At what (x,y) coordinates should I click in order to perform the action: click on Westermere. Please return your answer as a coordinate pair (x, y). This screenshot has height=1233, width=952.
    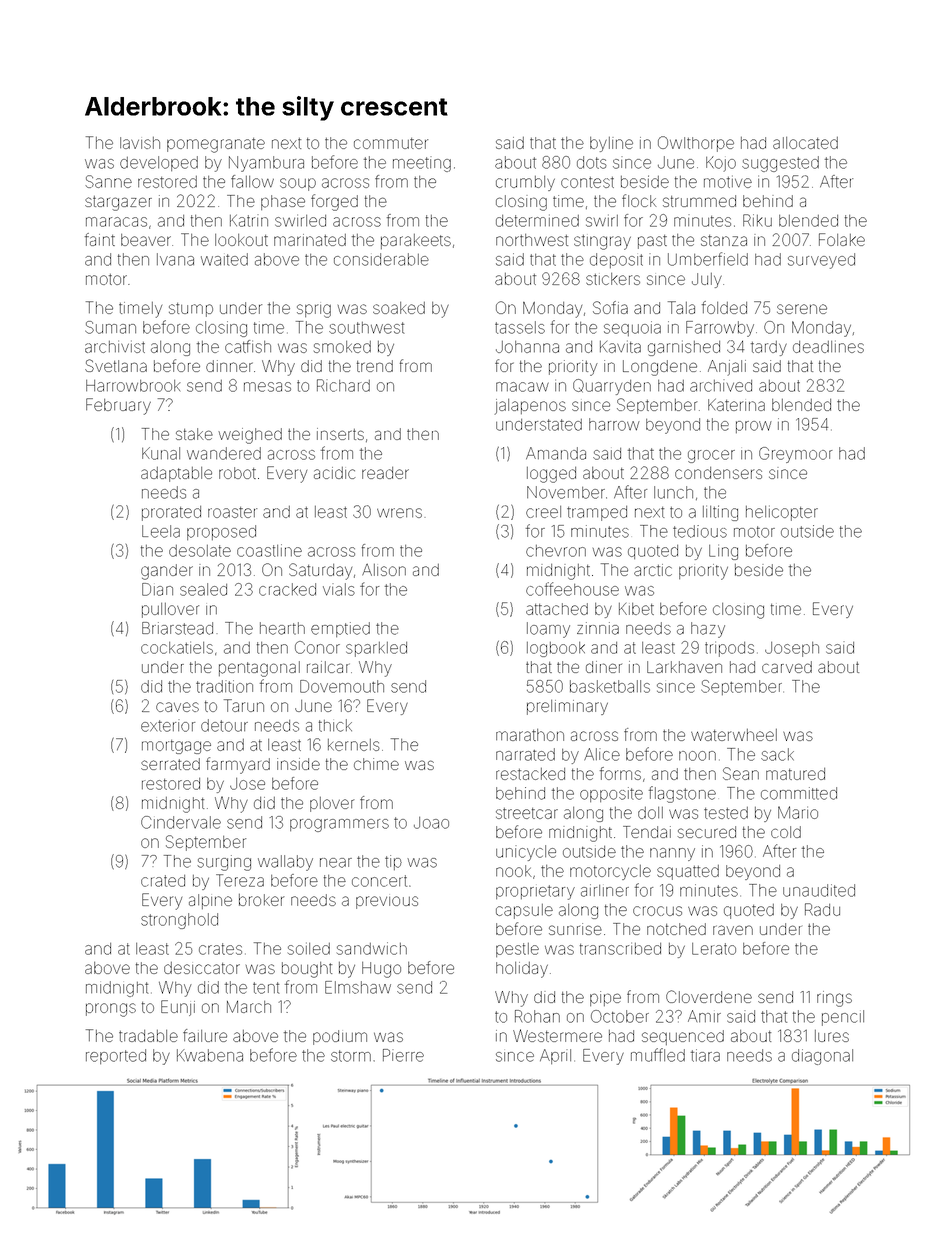
    Looking at the image, I should click on (557, 1035).
